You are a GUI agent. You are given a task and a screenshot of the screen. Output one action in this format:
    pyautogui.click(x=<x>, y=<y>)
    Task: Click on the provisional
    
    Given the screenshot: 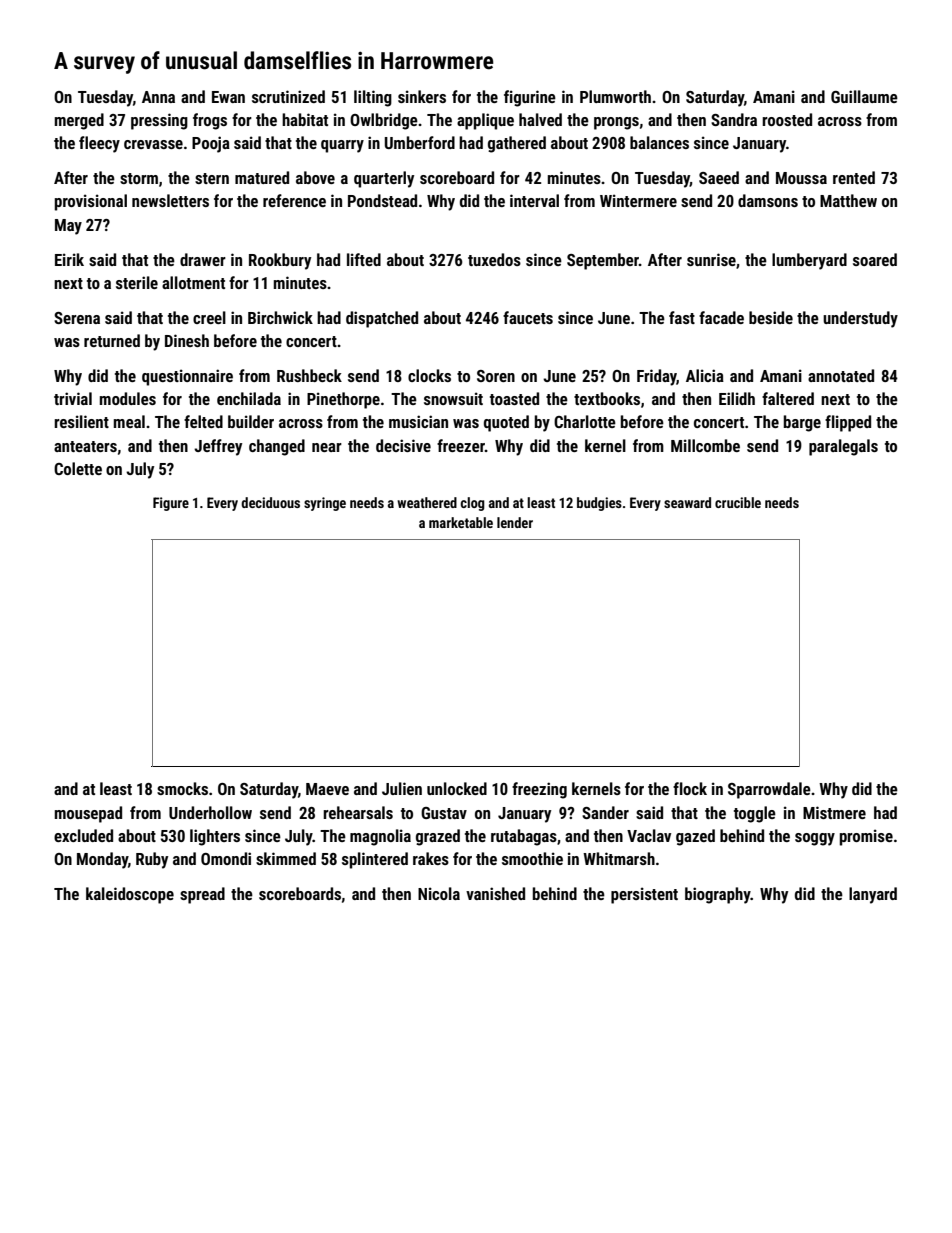 What is the action you would take?
    pyautogui.click(x=91, y=202)
